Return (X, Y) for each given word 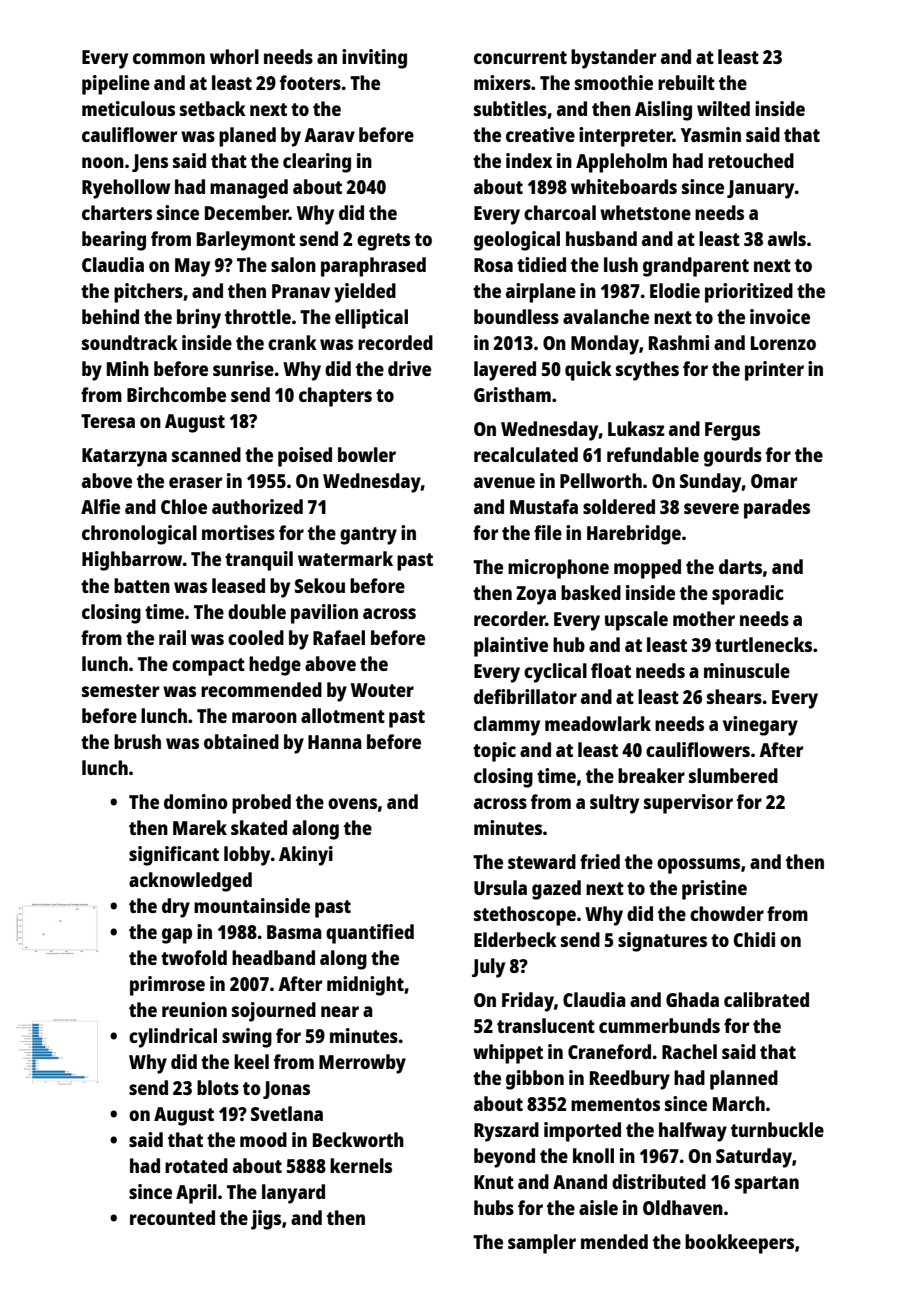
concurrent (520, 57)
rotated (196, 1165)
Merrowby (362, 1064)
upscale (636, 621)
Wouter (382, 690)
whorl (234, 56)
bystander (613, 59)
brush (137, 741)
